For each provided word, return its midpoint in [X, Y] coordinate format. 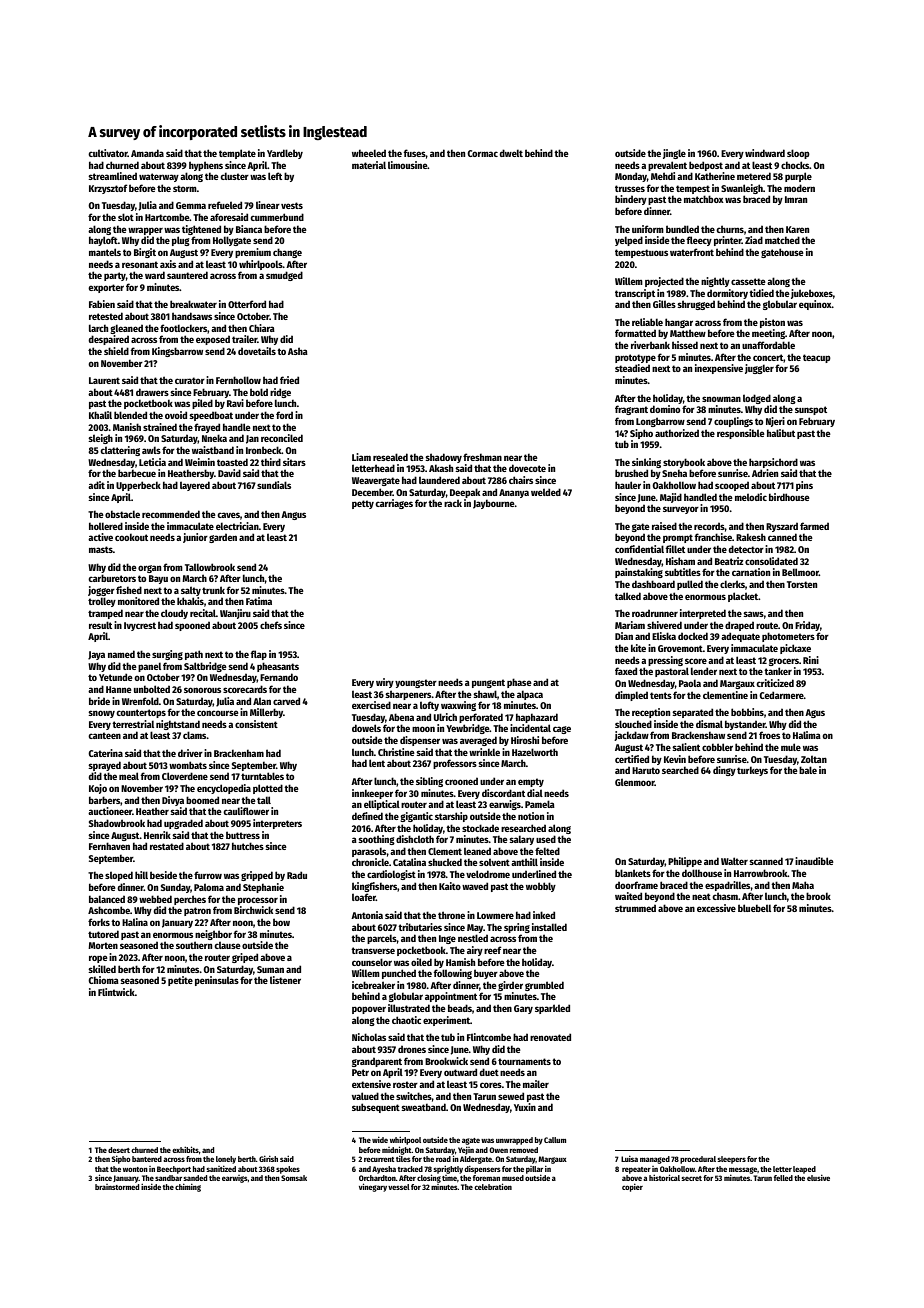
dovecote [527, 468]
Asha [298, 351]
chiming [188, 1187]
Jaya [96, 655]
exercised [371, 705]
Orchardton [377, 1178]
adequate [740, 637]
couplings [733, 422]
